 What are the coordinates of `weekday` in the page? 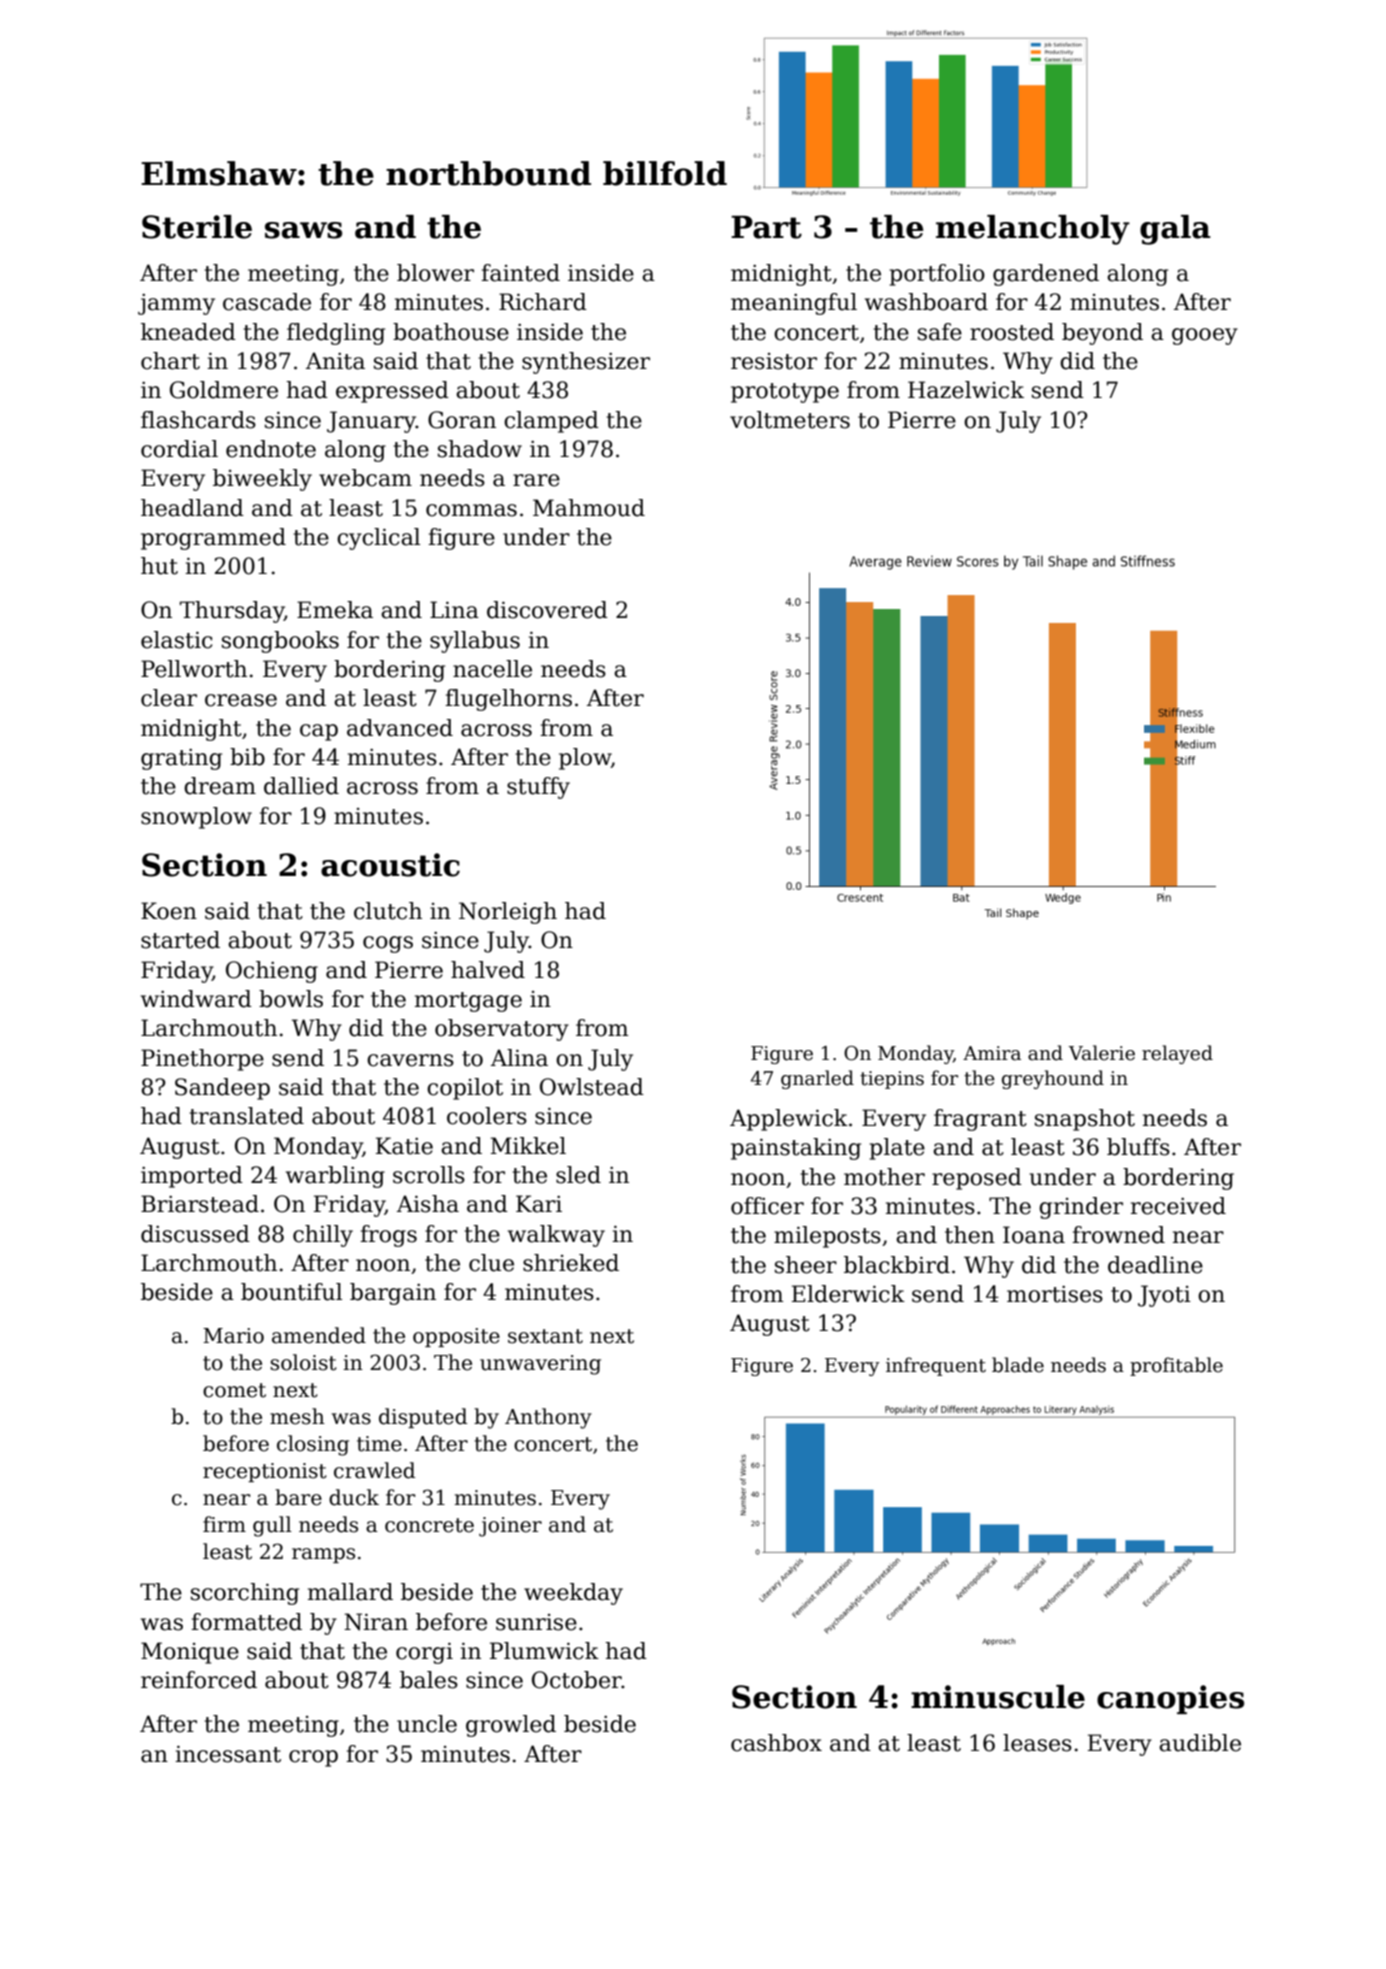 It's located at (573, 1594).
